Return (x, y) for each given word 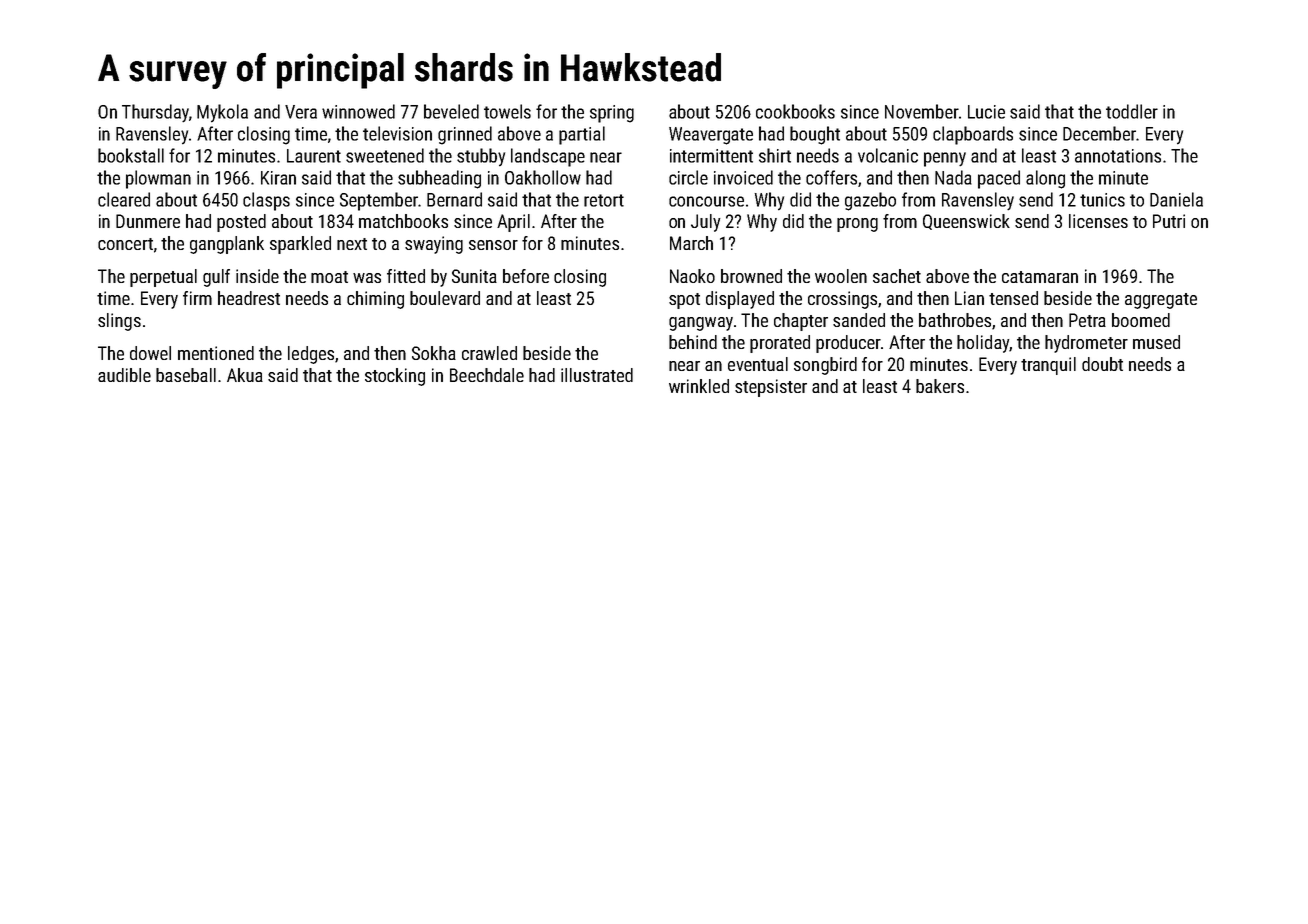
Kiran (278, 178)
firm (197, 298)
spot (684, 301)
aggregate (1161, 301)
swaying (434, 245)
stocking (395, 377)
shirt (775, 155)
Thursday (155, 113)
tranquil (1048, 366)
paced (999, 179)
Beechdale (487, 375)
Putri (1169, 221)
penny (945, 159)
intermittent (711, 156)
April (513, 223)
